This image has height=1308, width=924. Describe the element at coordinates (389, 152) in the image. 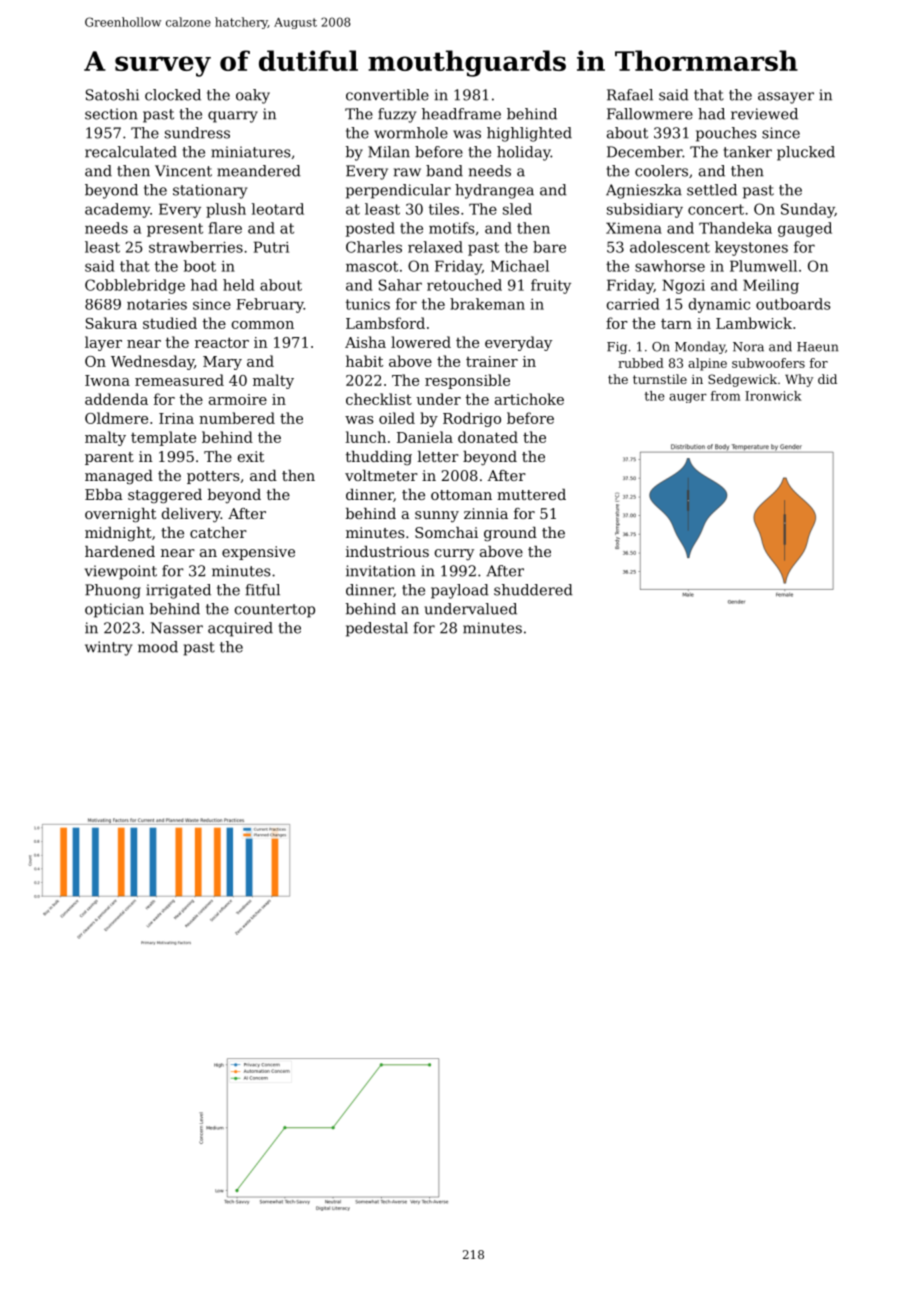

I see `Milan` at that location.
